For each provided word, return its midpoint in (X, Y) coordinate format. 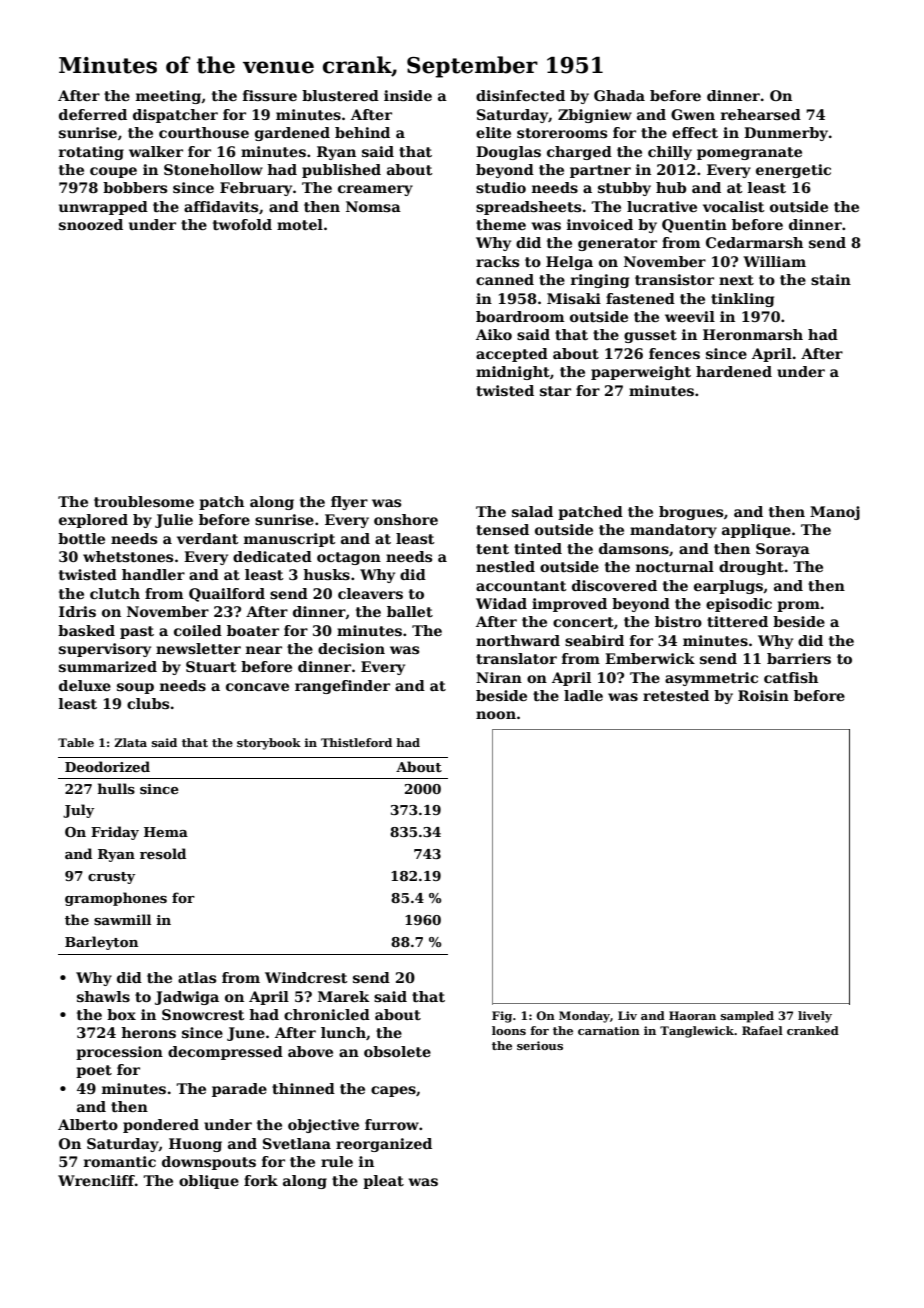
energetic (793, 171)
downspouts (209, 1163)
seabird (594, 640)
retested (676, 695)
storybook (269, 744)
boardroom (520, 316)
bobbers (135, 187)
